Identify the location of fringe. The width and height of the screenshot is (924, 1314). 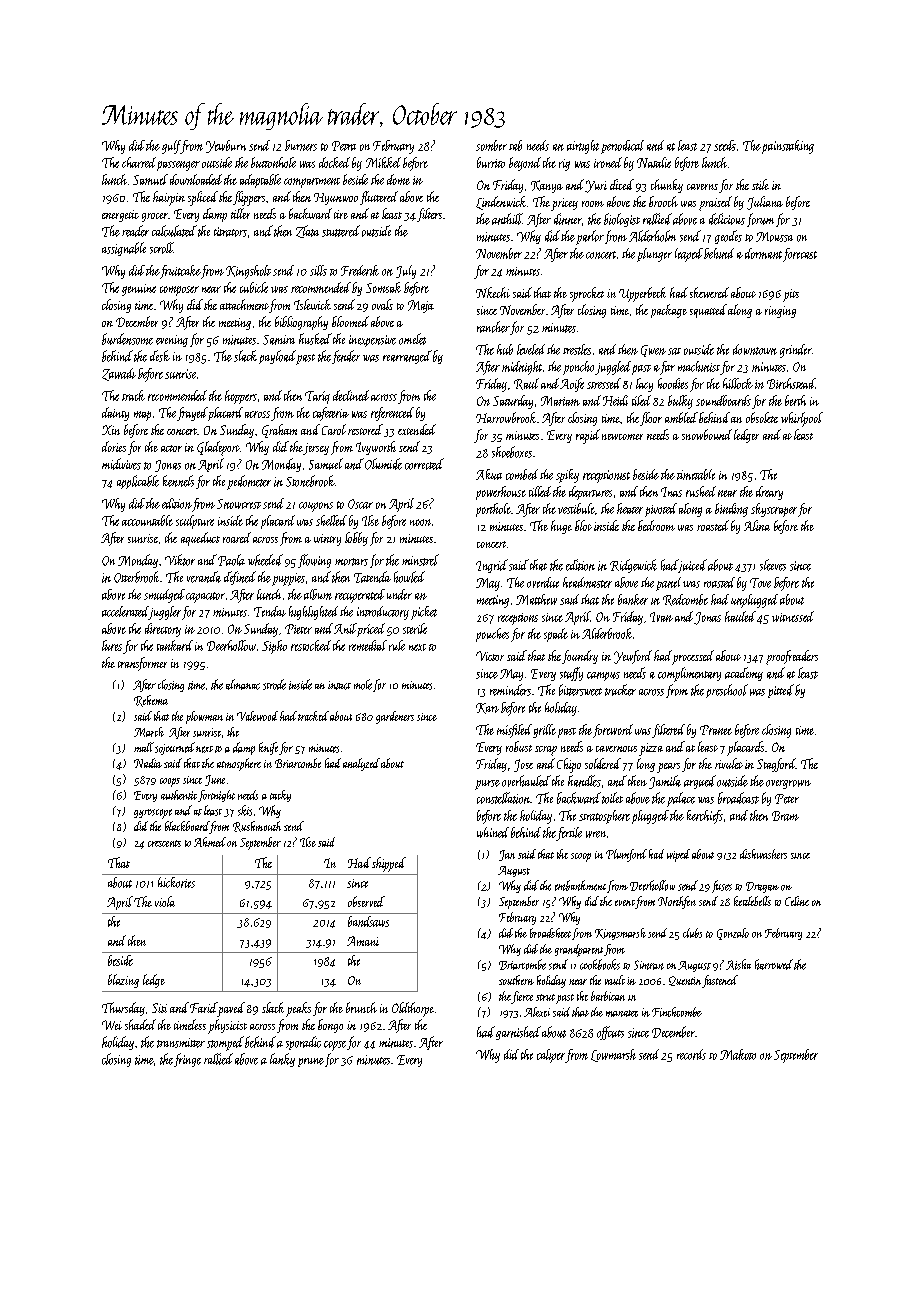
(187, 1060).
